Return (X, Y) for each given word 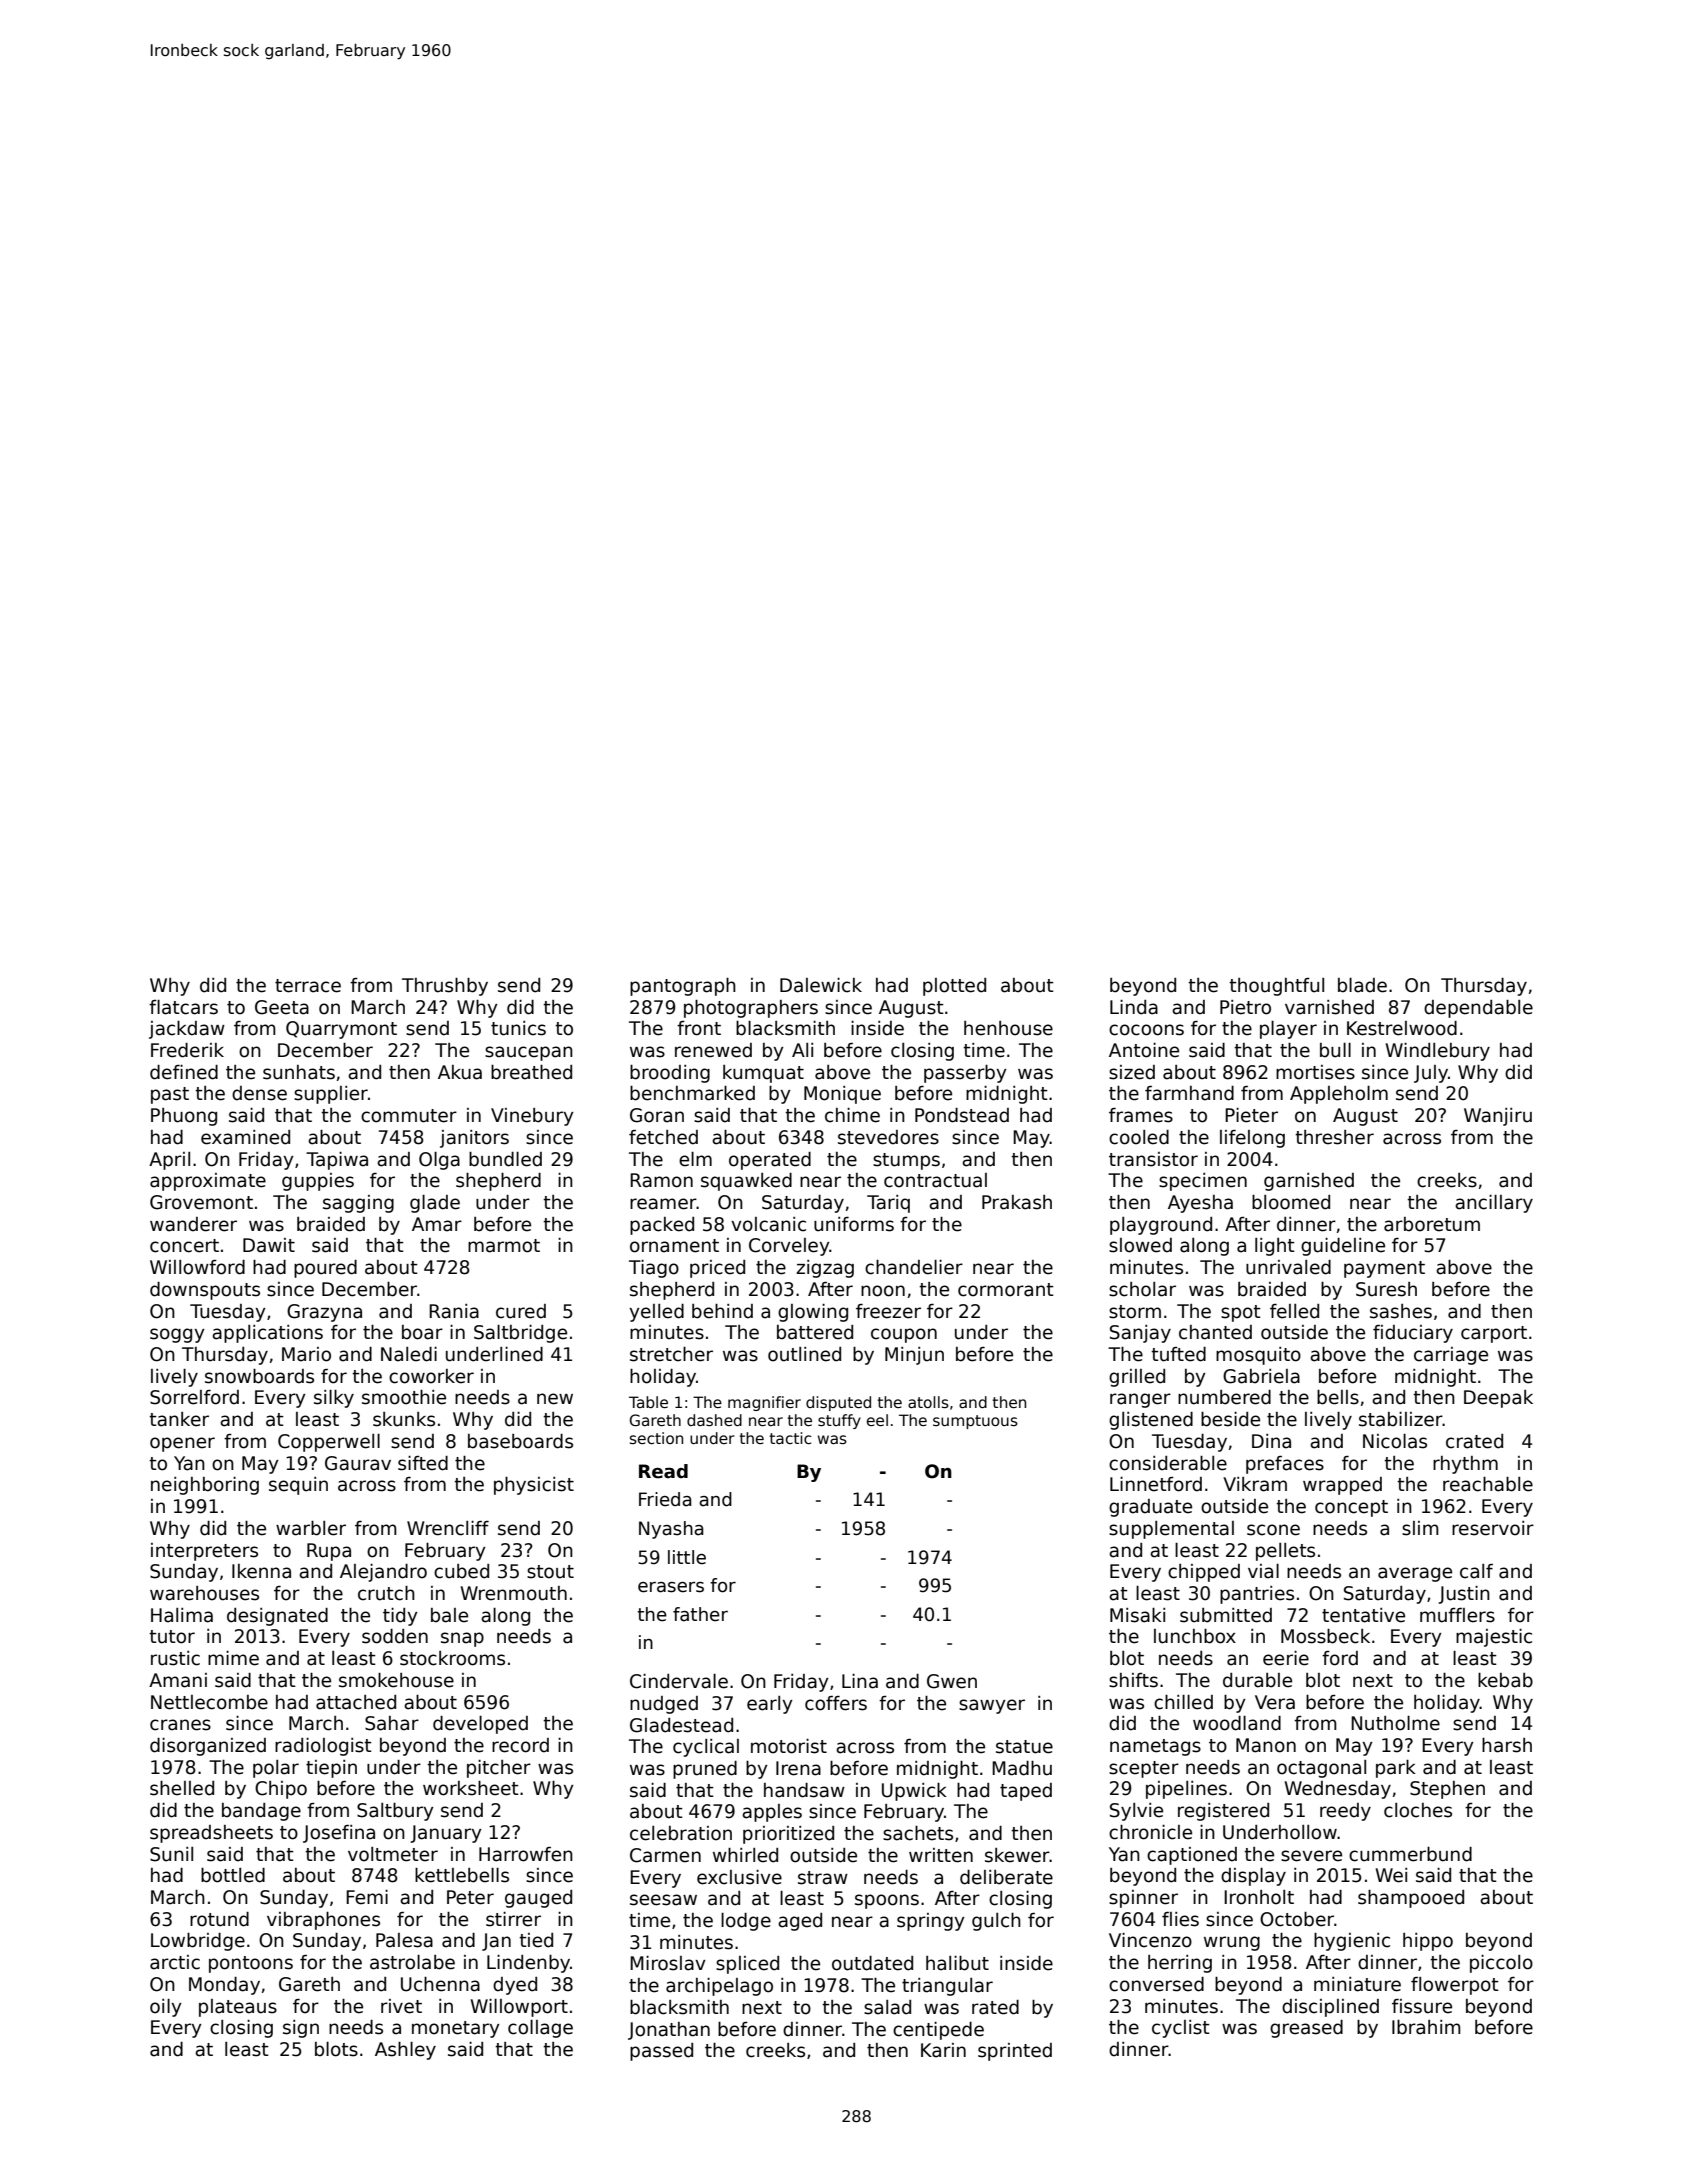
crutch (386, 1593)
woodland (1237, 1723)
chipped (1204, 1573)
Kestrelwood (1402, 1028)
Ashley (405, 2051)
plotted (954, 987)
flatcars (183, 1007)
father (700, 1614)
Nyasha (671, 1530)
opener (182, 1444)
